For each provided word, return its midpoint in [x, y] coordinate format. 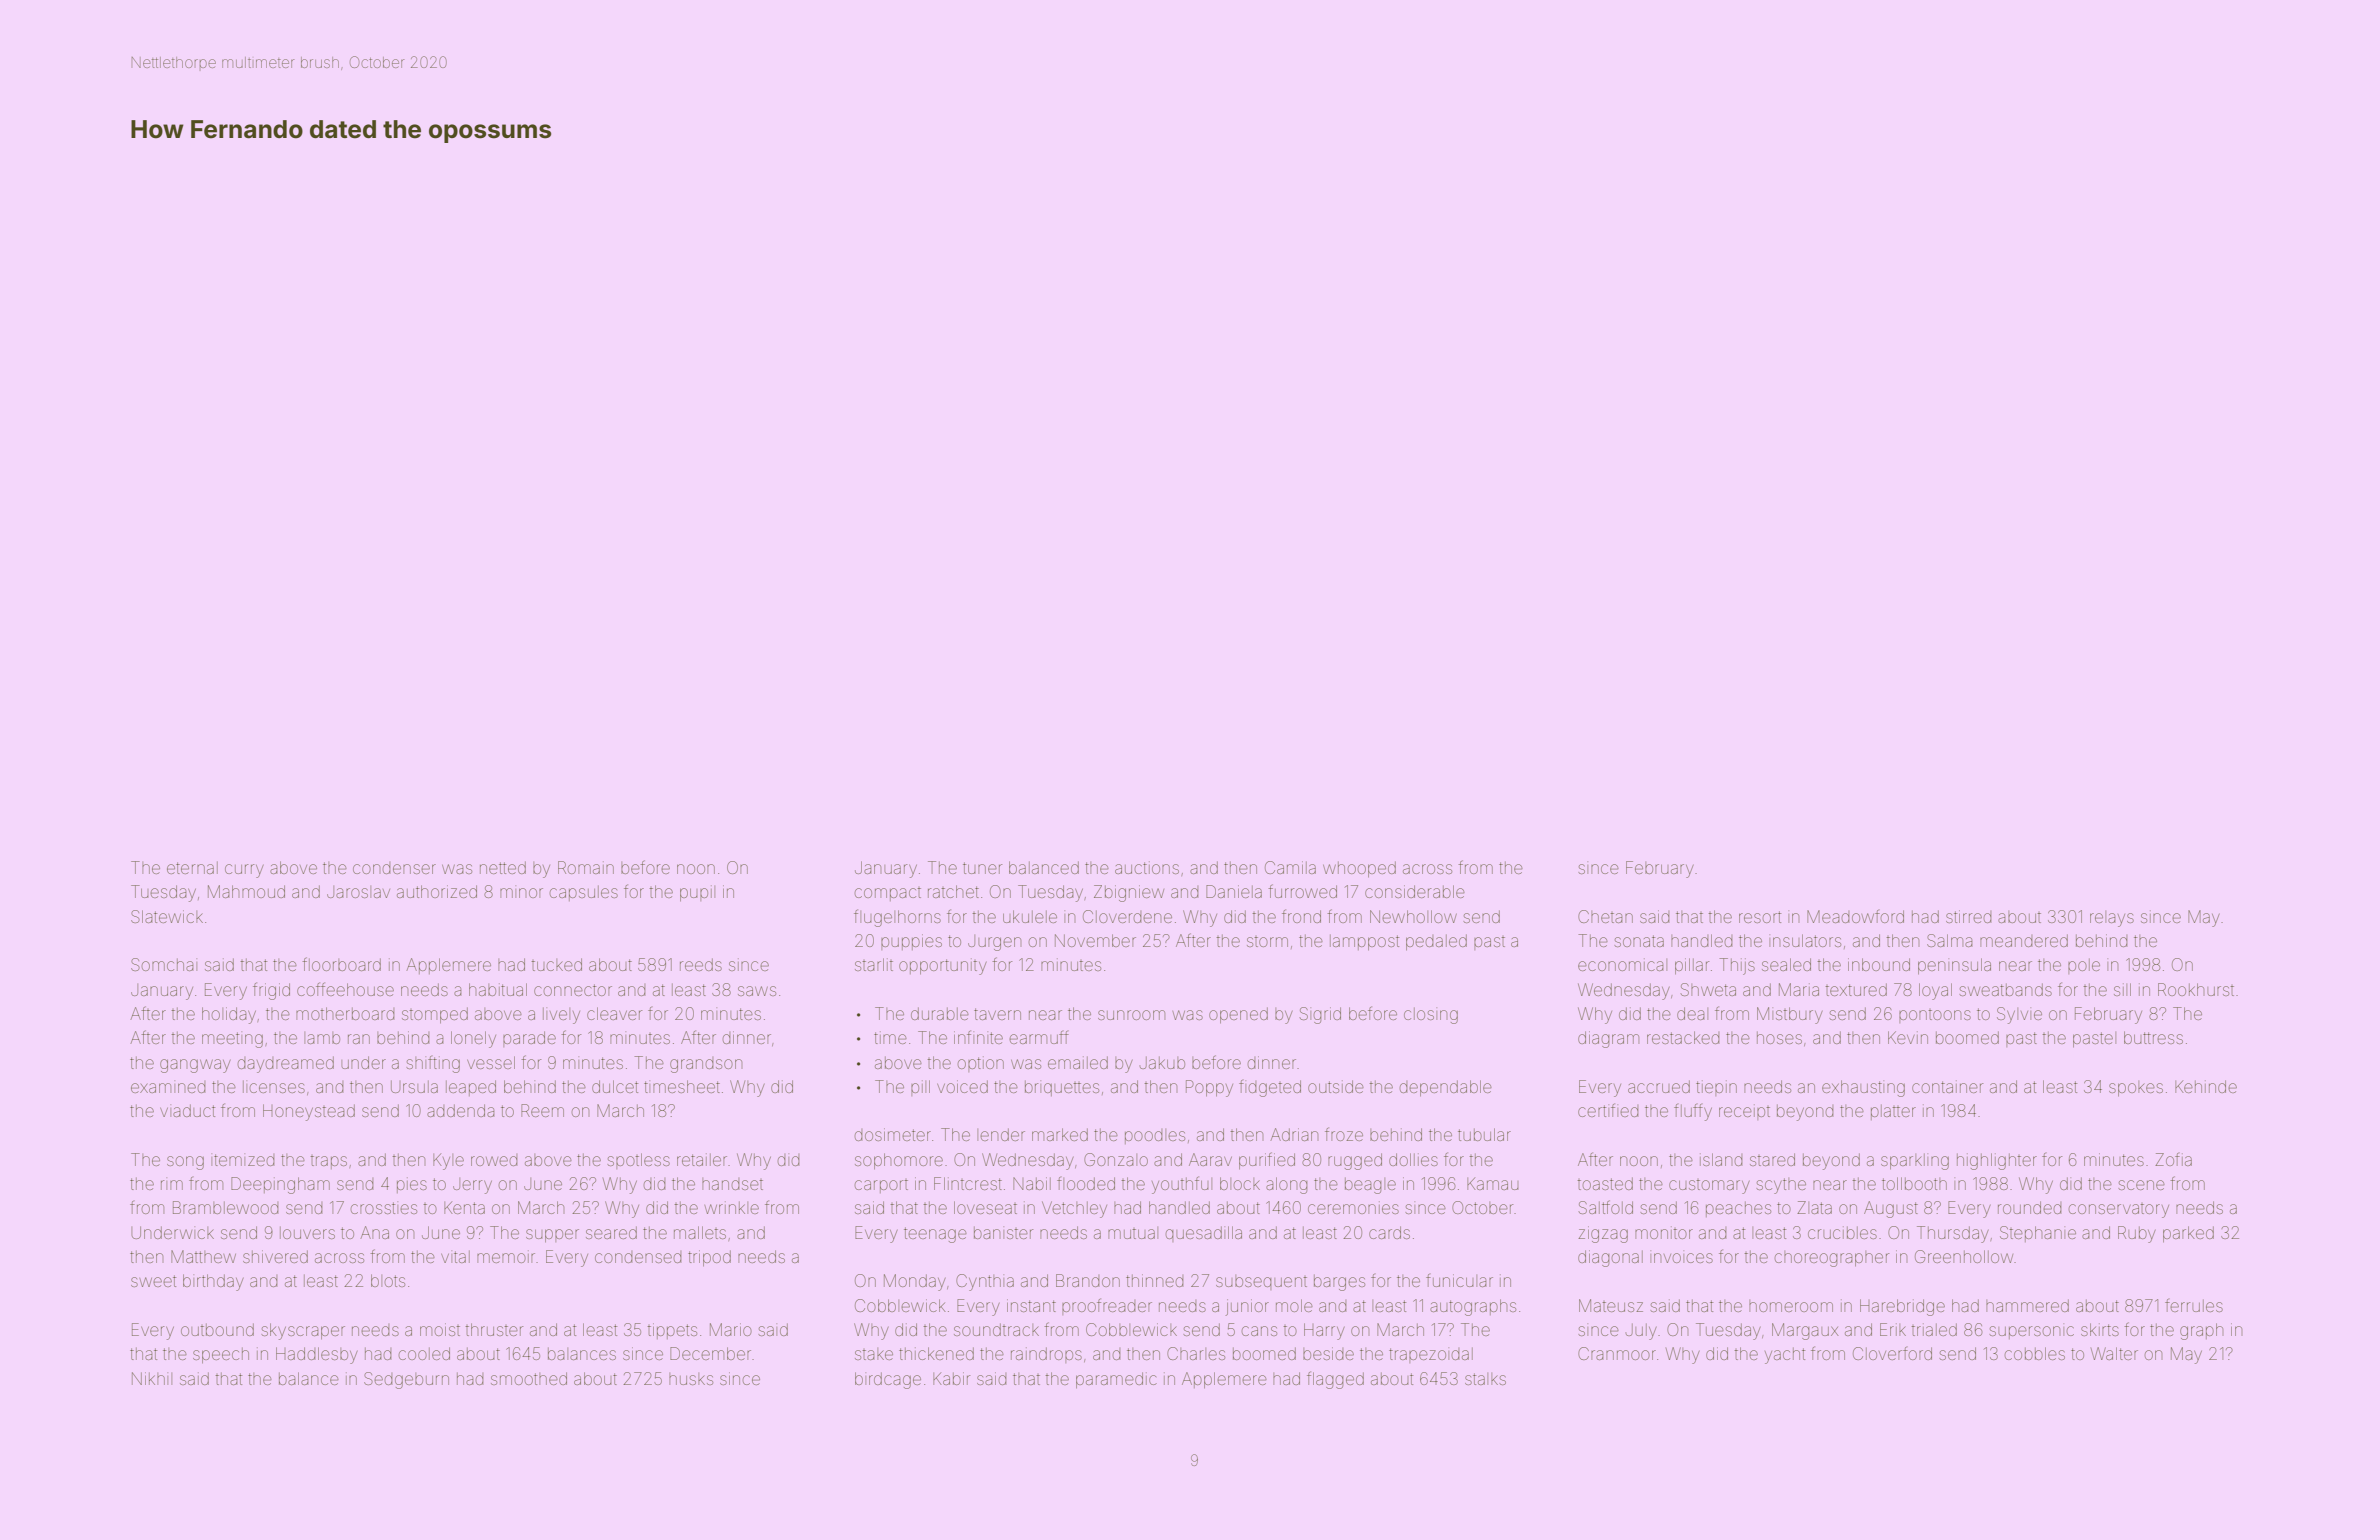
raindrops [1046, 1355]
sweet [153, 1281]
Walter [2114, 1353]
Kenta [464, 1208]
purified [1267, 1160]
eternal [192, 868]
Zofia [2173, 1159]
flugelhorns [897, 918]
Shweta [1708, 989]
